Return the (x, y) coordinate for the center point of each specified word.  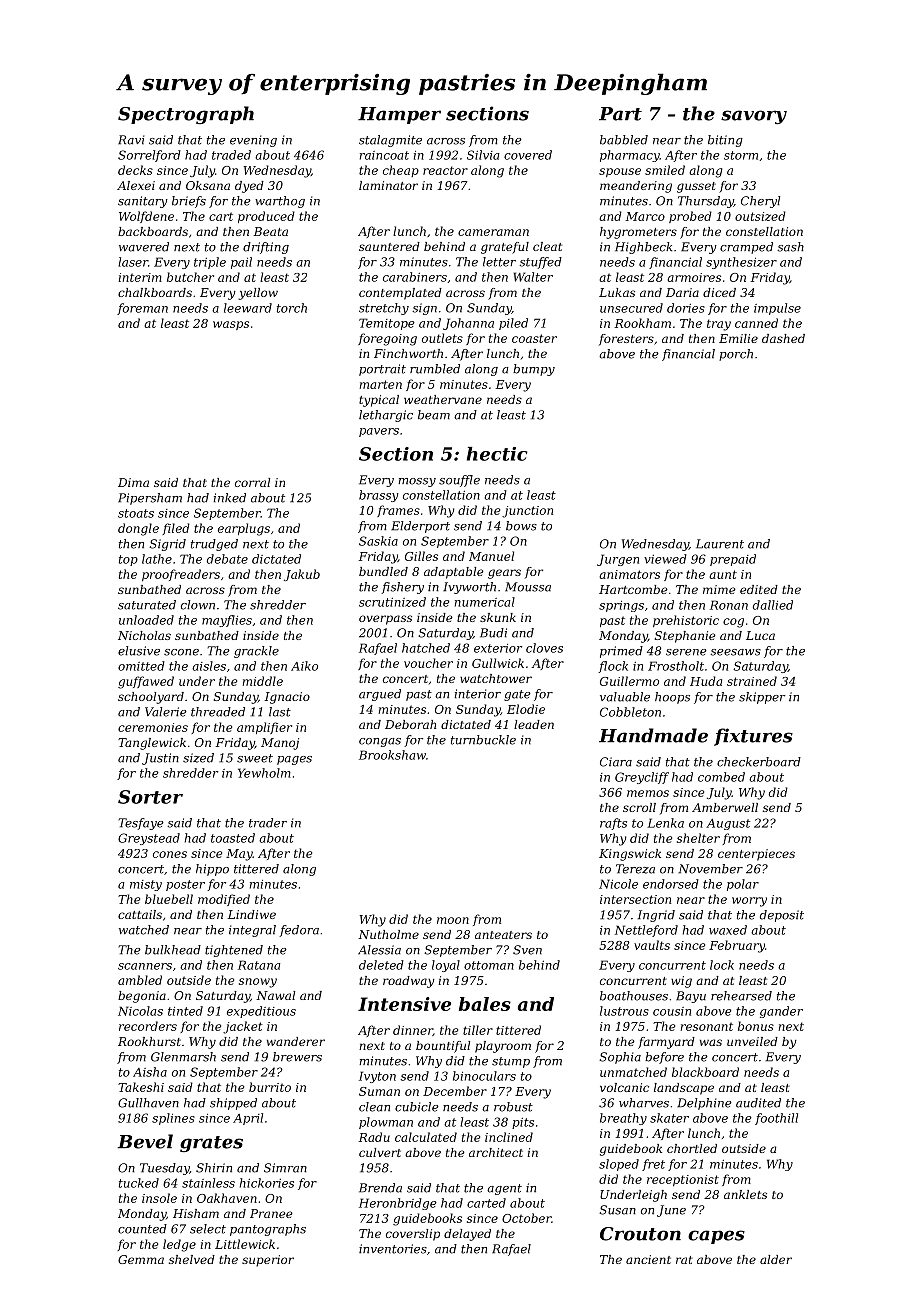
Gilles (421, 556)
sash (790, 247)
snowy (258, 983)
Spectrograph (186, 115)
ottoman (489, 965)
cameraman (493, 232)
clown (198, 605)
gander (781, 1012)
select (208, 1229)
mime (719, 589)
